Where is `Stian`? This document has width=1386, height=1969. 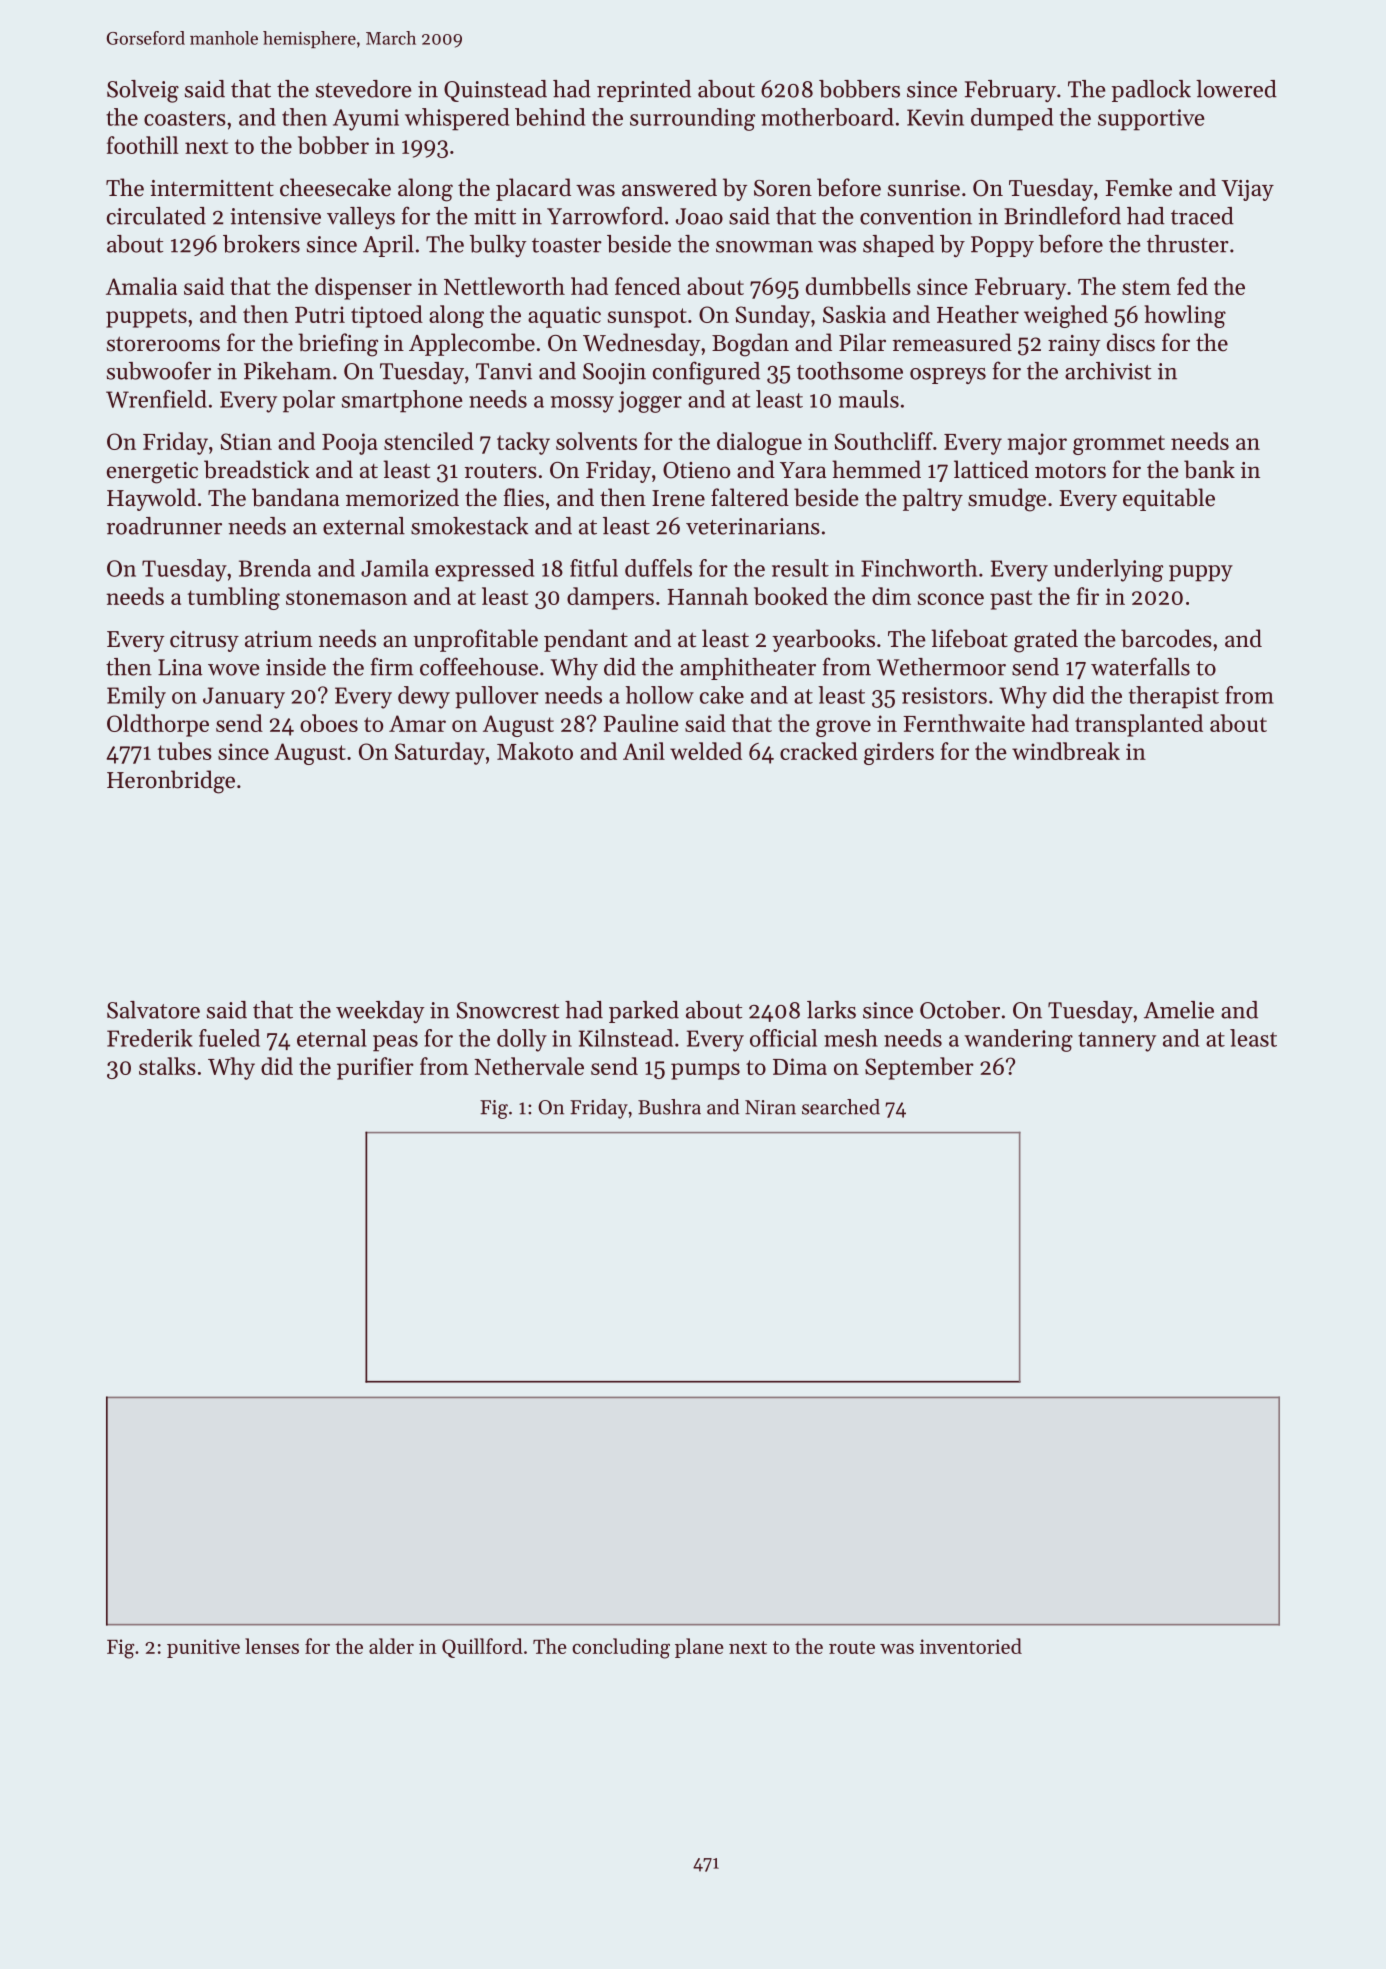
Stian is located at coordinates (246, 441).
